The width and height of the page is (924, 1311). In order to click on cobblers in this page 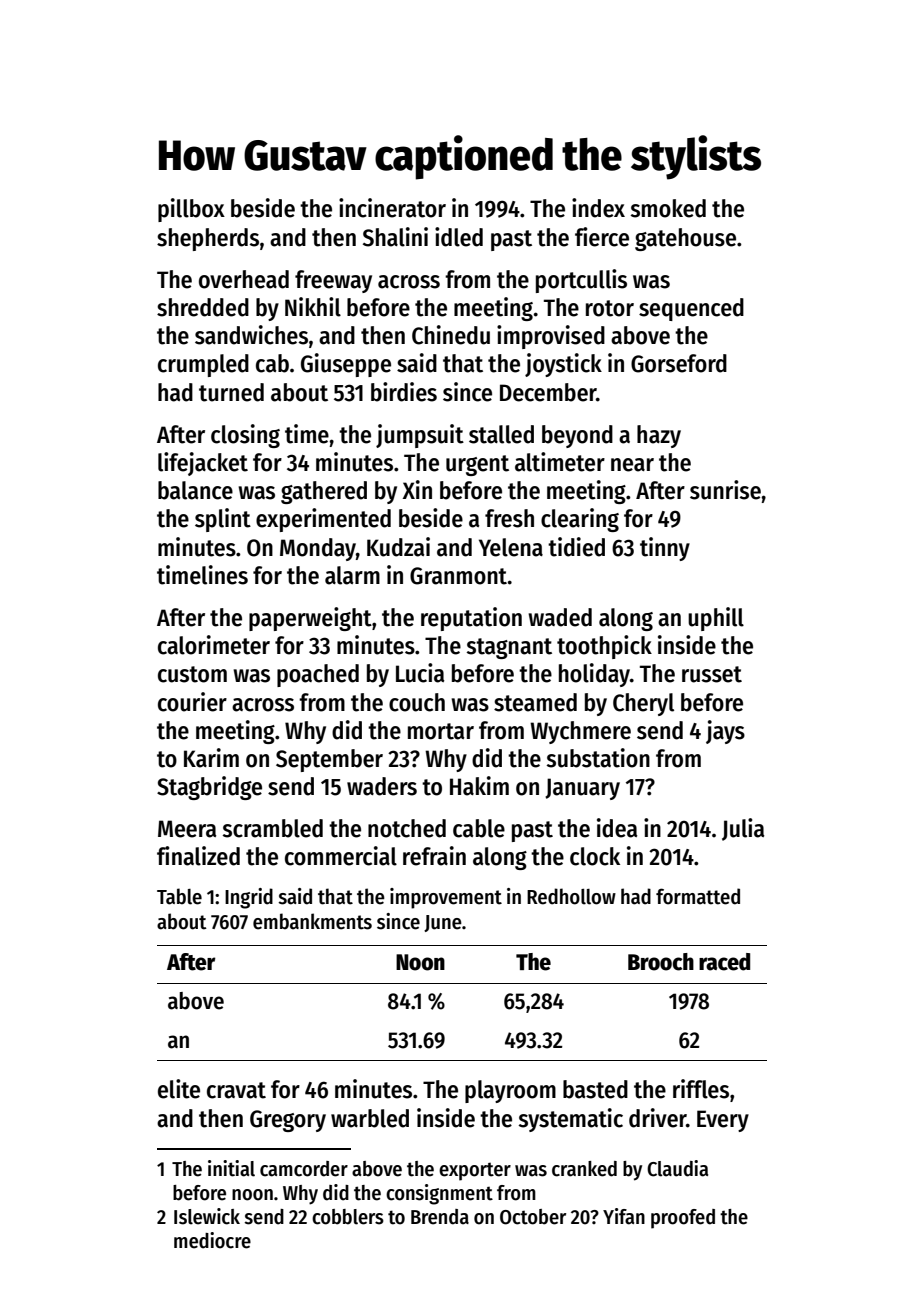, I will do `click(348, 1217)`.
